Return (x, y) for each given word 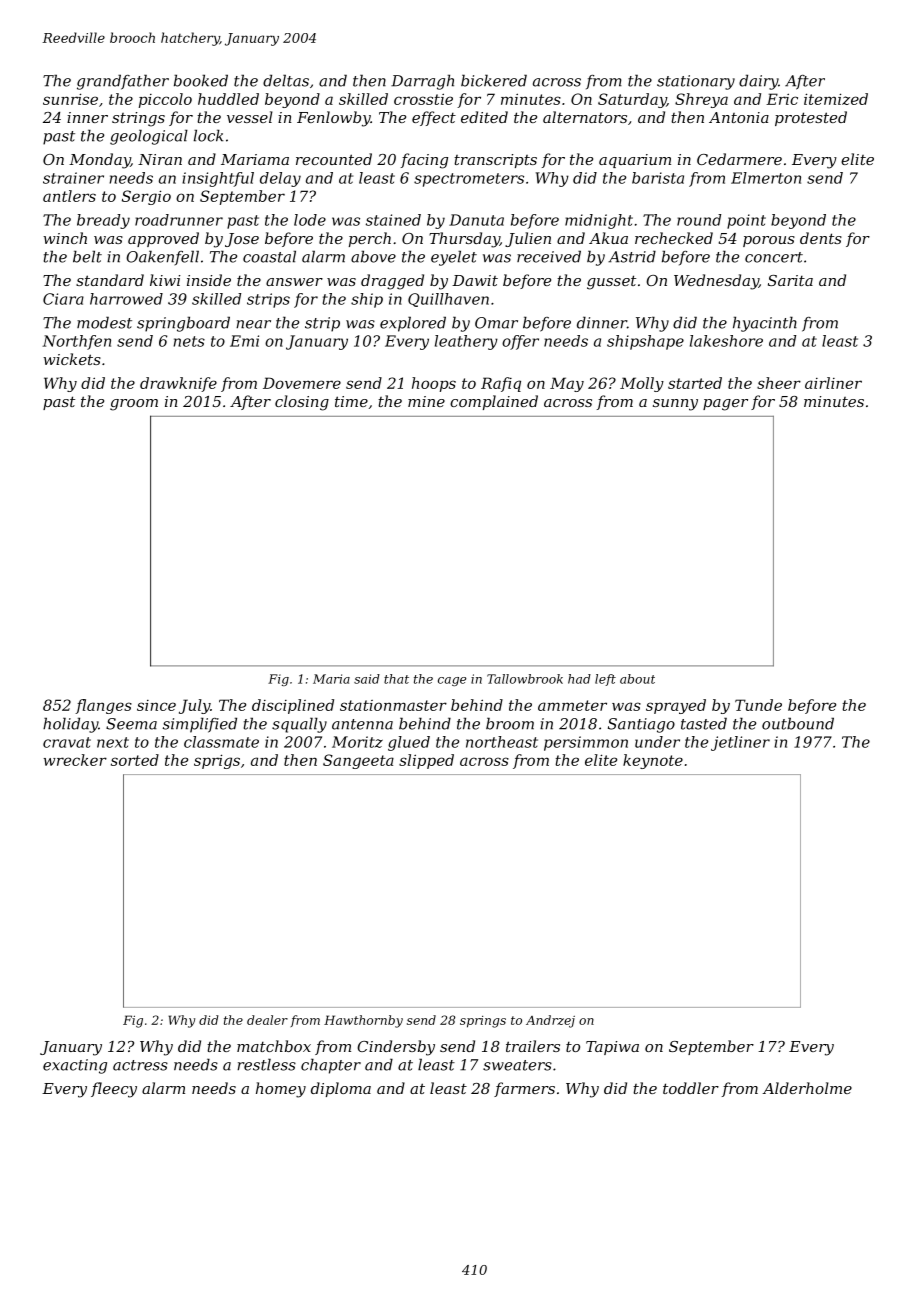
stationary (696, 82)
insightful (218, 179)
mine (426, 401)
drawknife (178, 384)
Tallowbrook (525, 679)
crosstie (423, 99)
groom (134, 405)
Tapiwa (612, 1048)
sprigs (217, 761)
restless (266, 1064)
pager (725, 405)
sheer (779, 383)
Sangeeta (358, 761)
